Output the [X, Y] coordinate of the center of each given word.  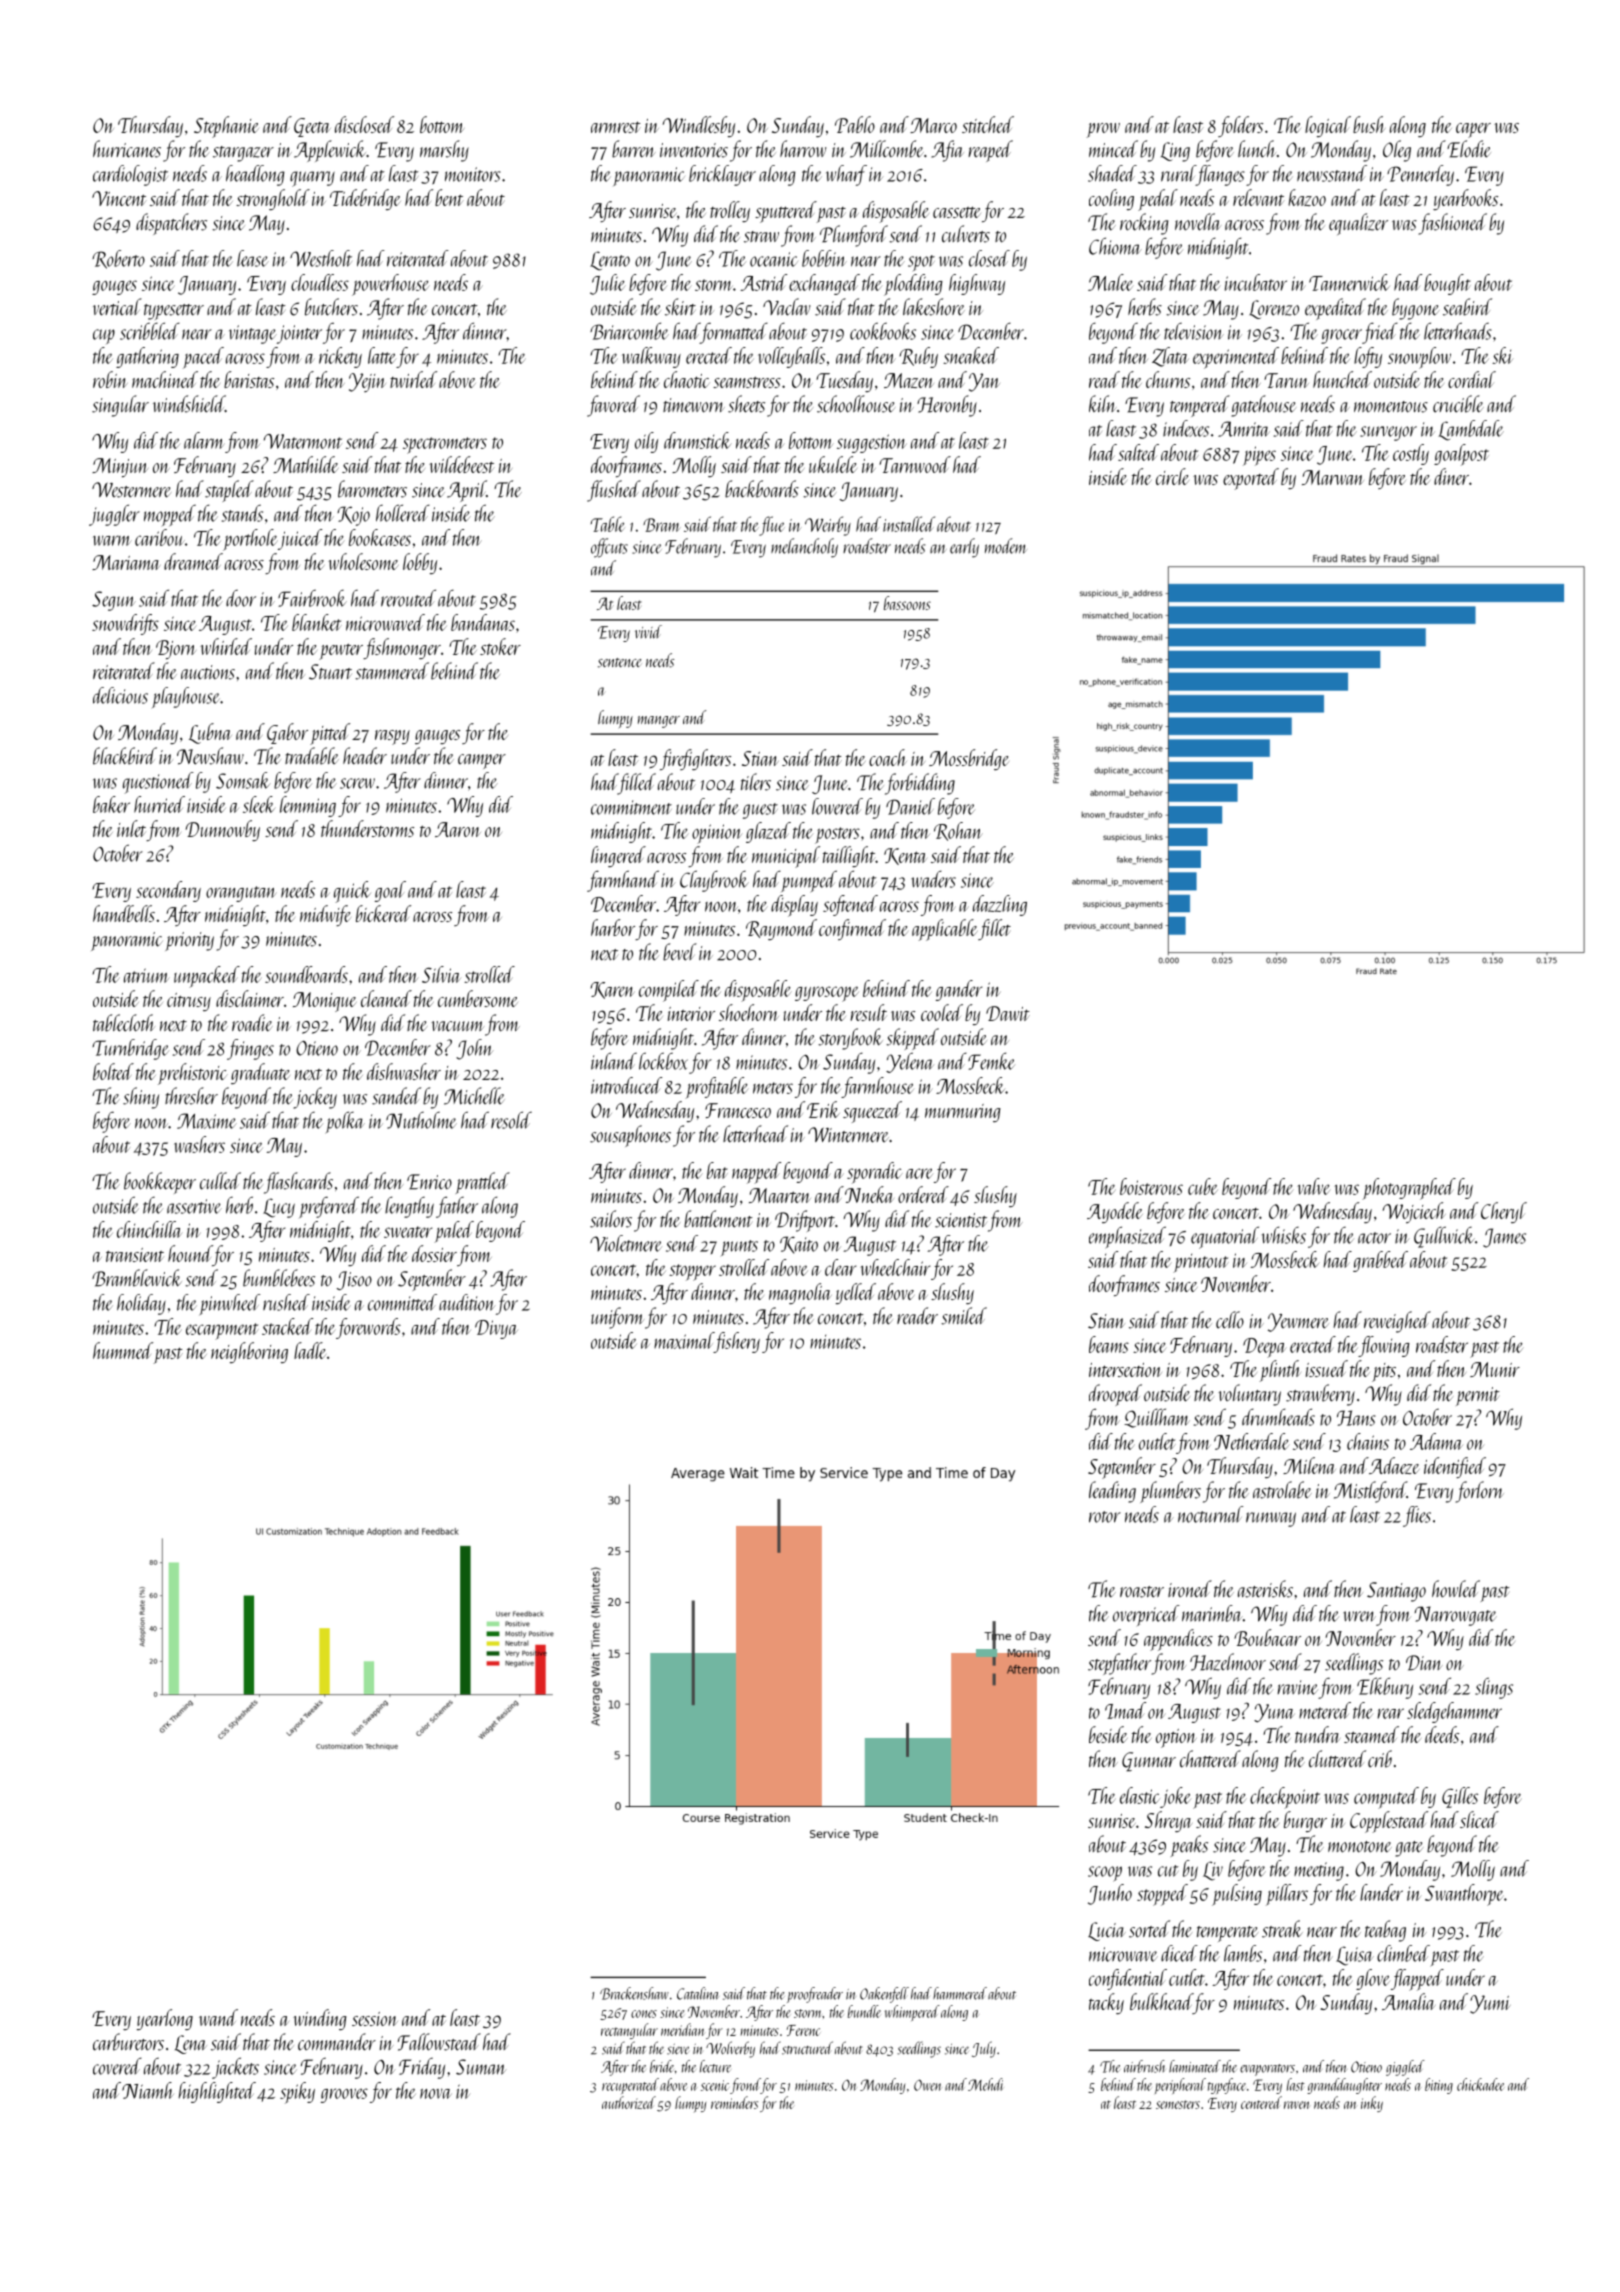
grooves [344, 2095]
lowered [837, 806]
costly [1411, 454]
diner [1451, 476]
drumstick [697, 440]
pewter [341, 651]
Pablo [855, 124]
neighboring [249, 1352]
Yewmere [1298, 1322]
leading [1112, 1492]
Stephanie [226, 127]
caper [1473, 130]
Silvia [441, 974]
